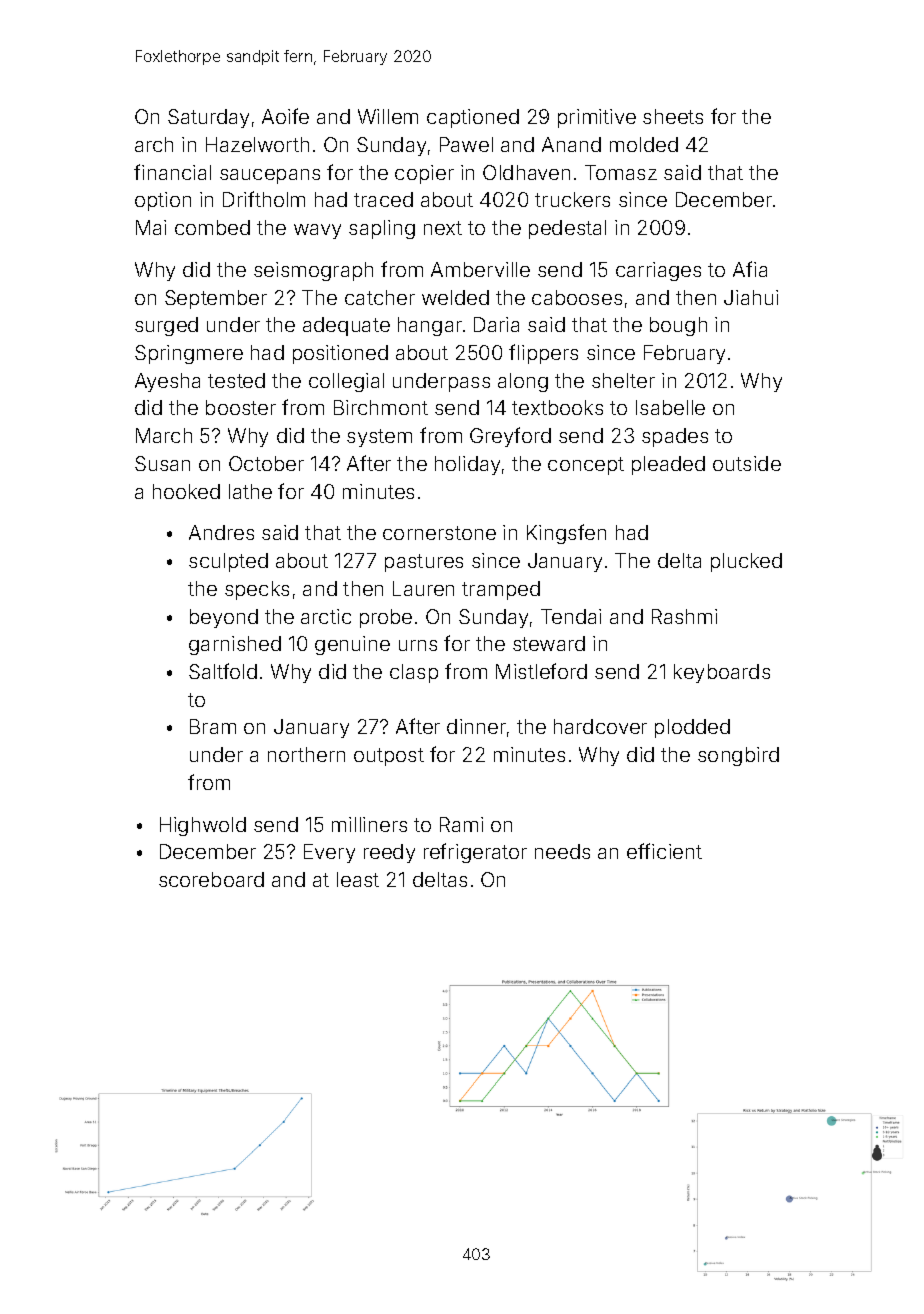 The image size is (924, 1314). What do you see at coordinates (461, 824) in the screenshot?
I see `Rami` at bounding box center [461, 824].
